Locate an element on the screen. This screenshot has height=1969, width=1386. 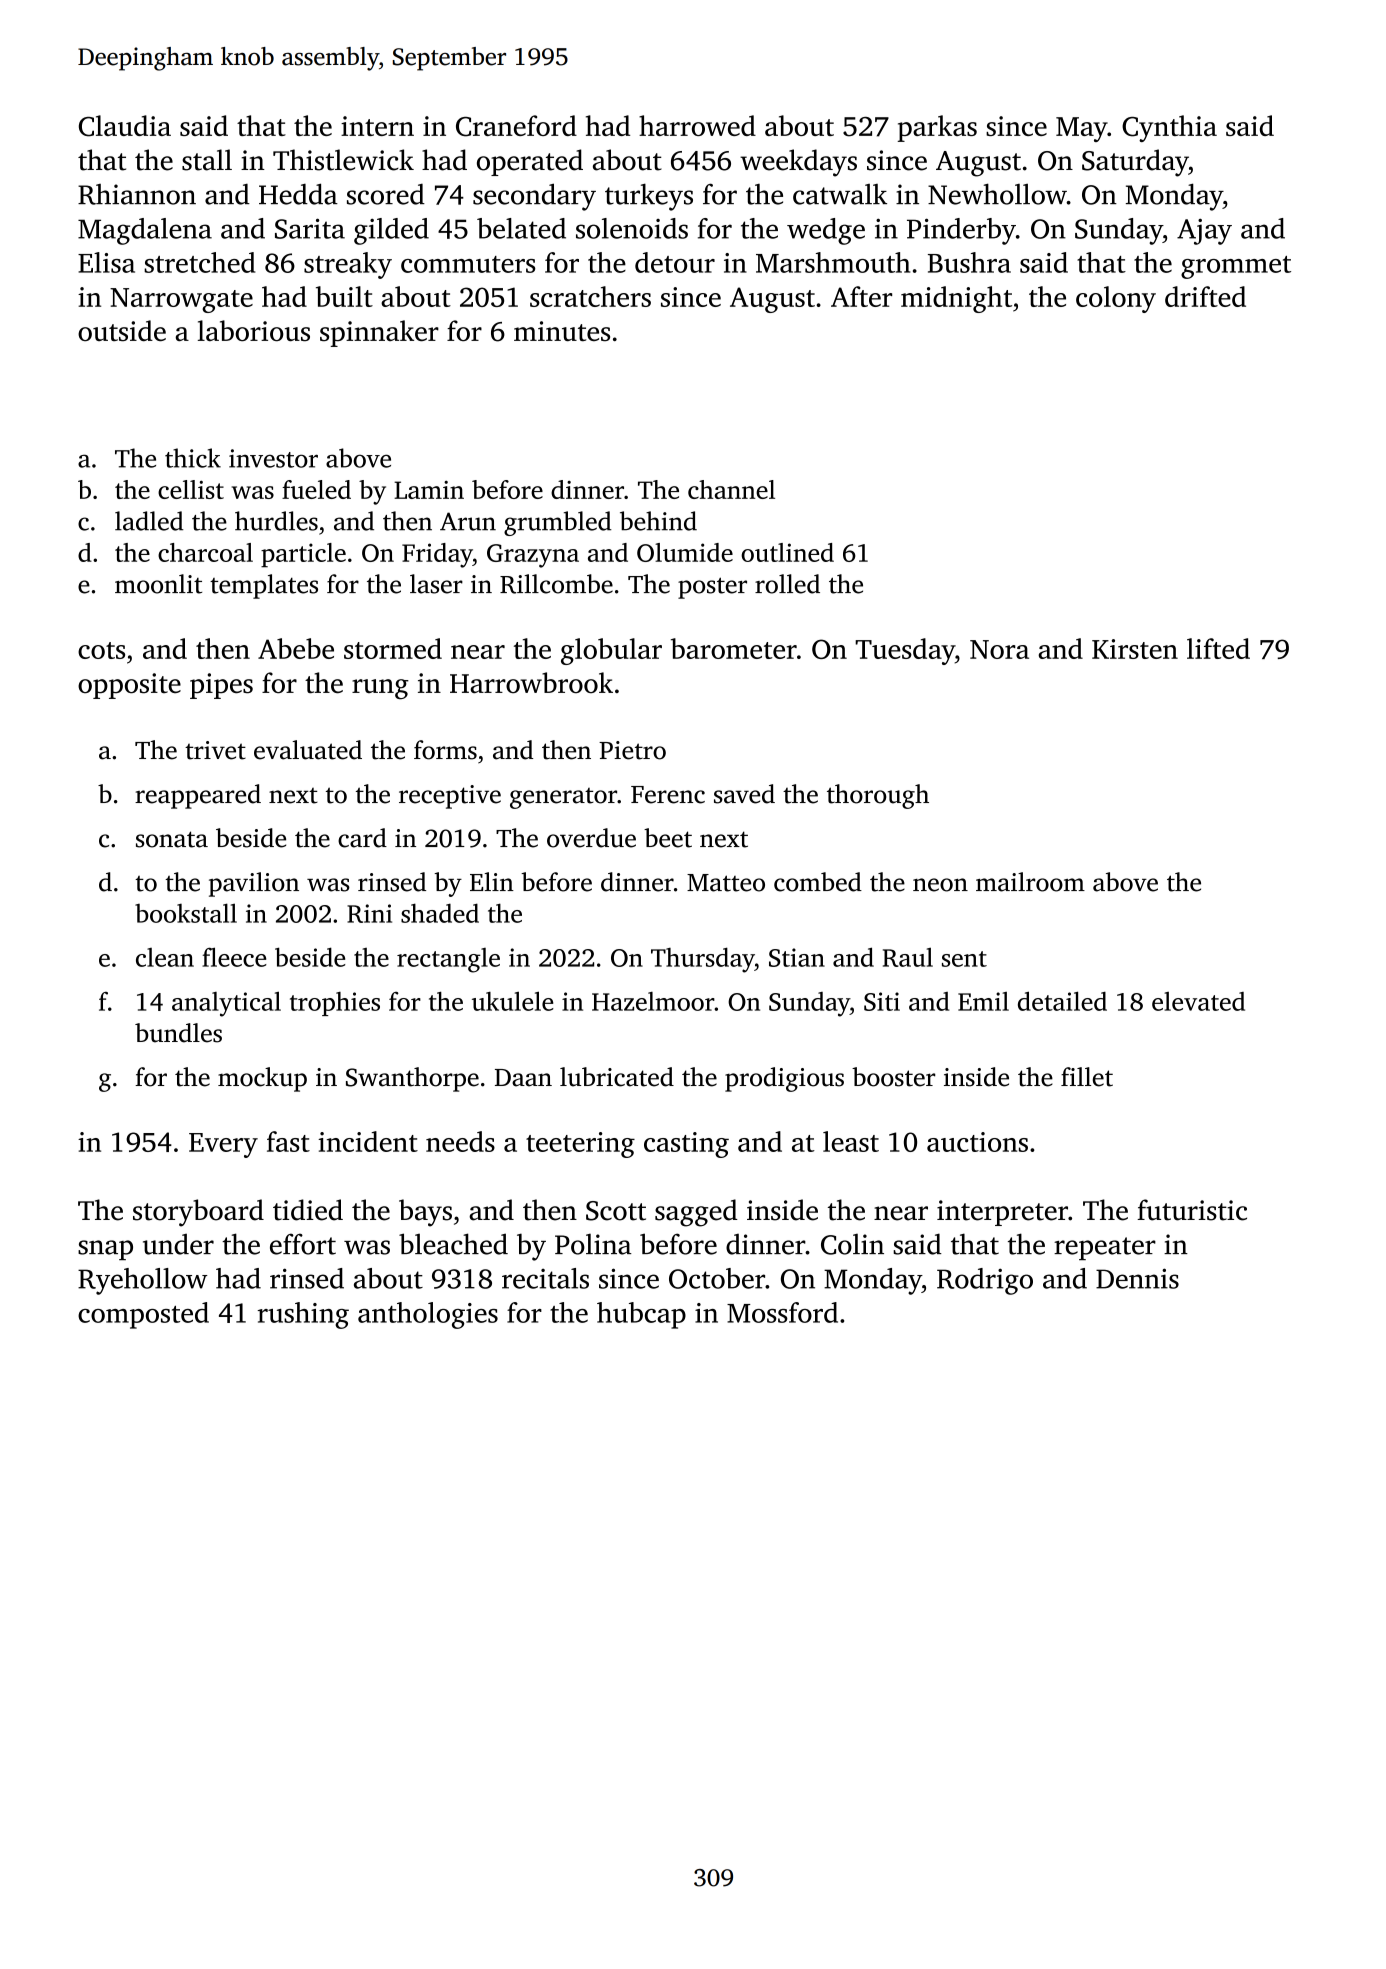
mailroom is located at coordinates (1030, 882).
